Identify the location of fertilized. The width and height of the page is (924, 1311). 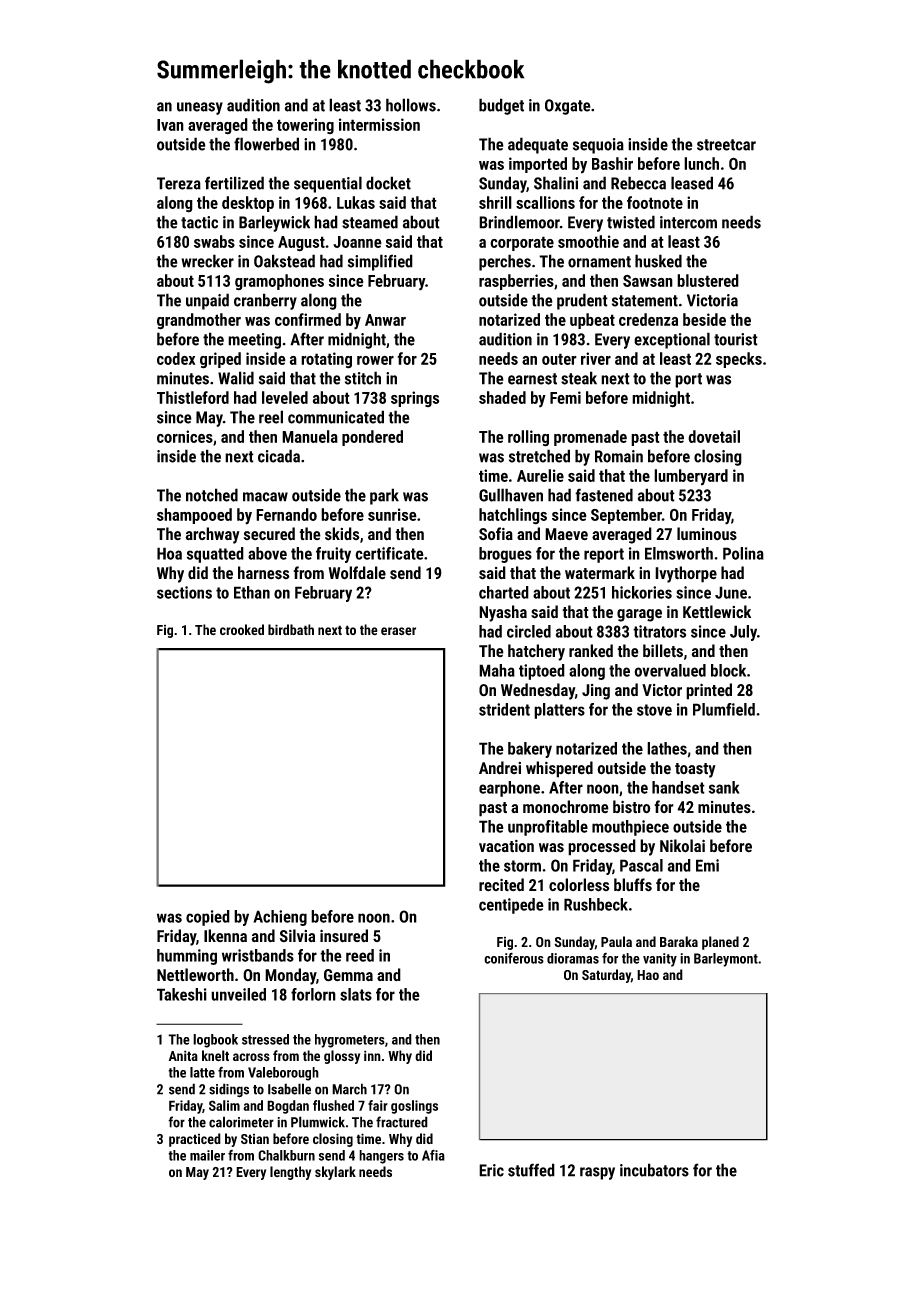
(234, 183).
